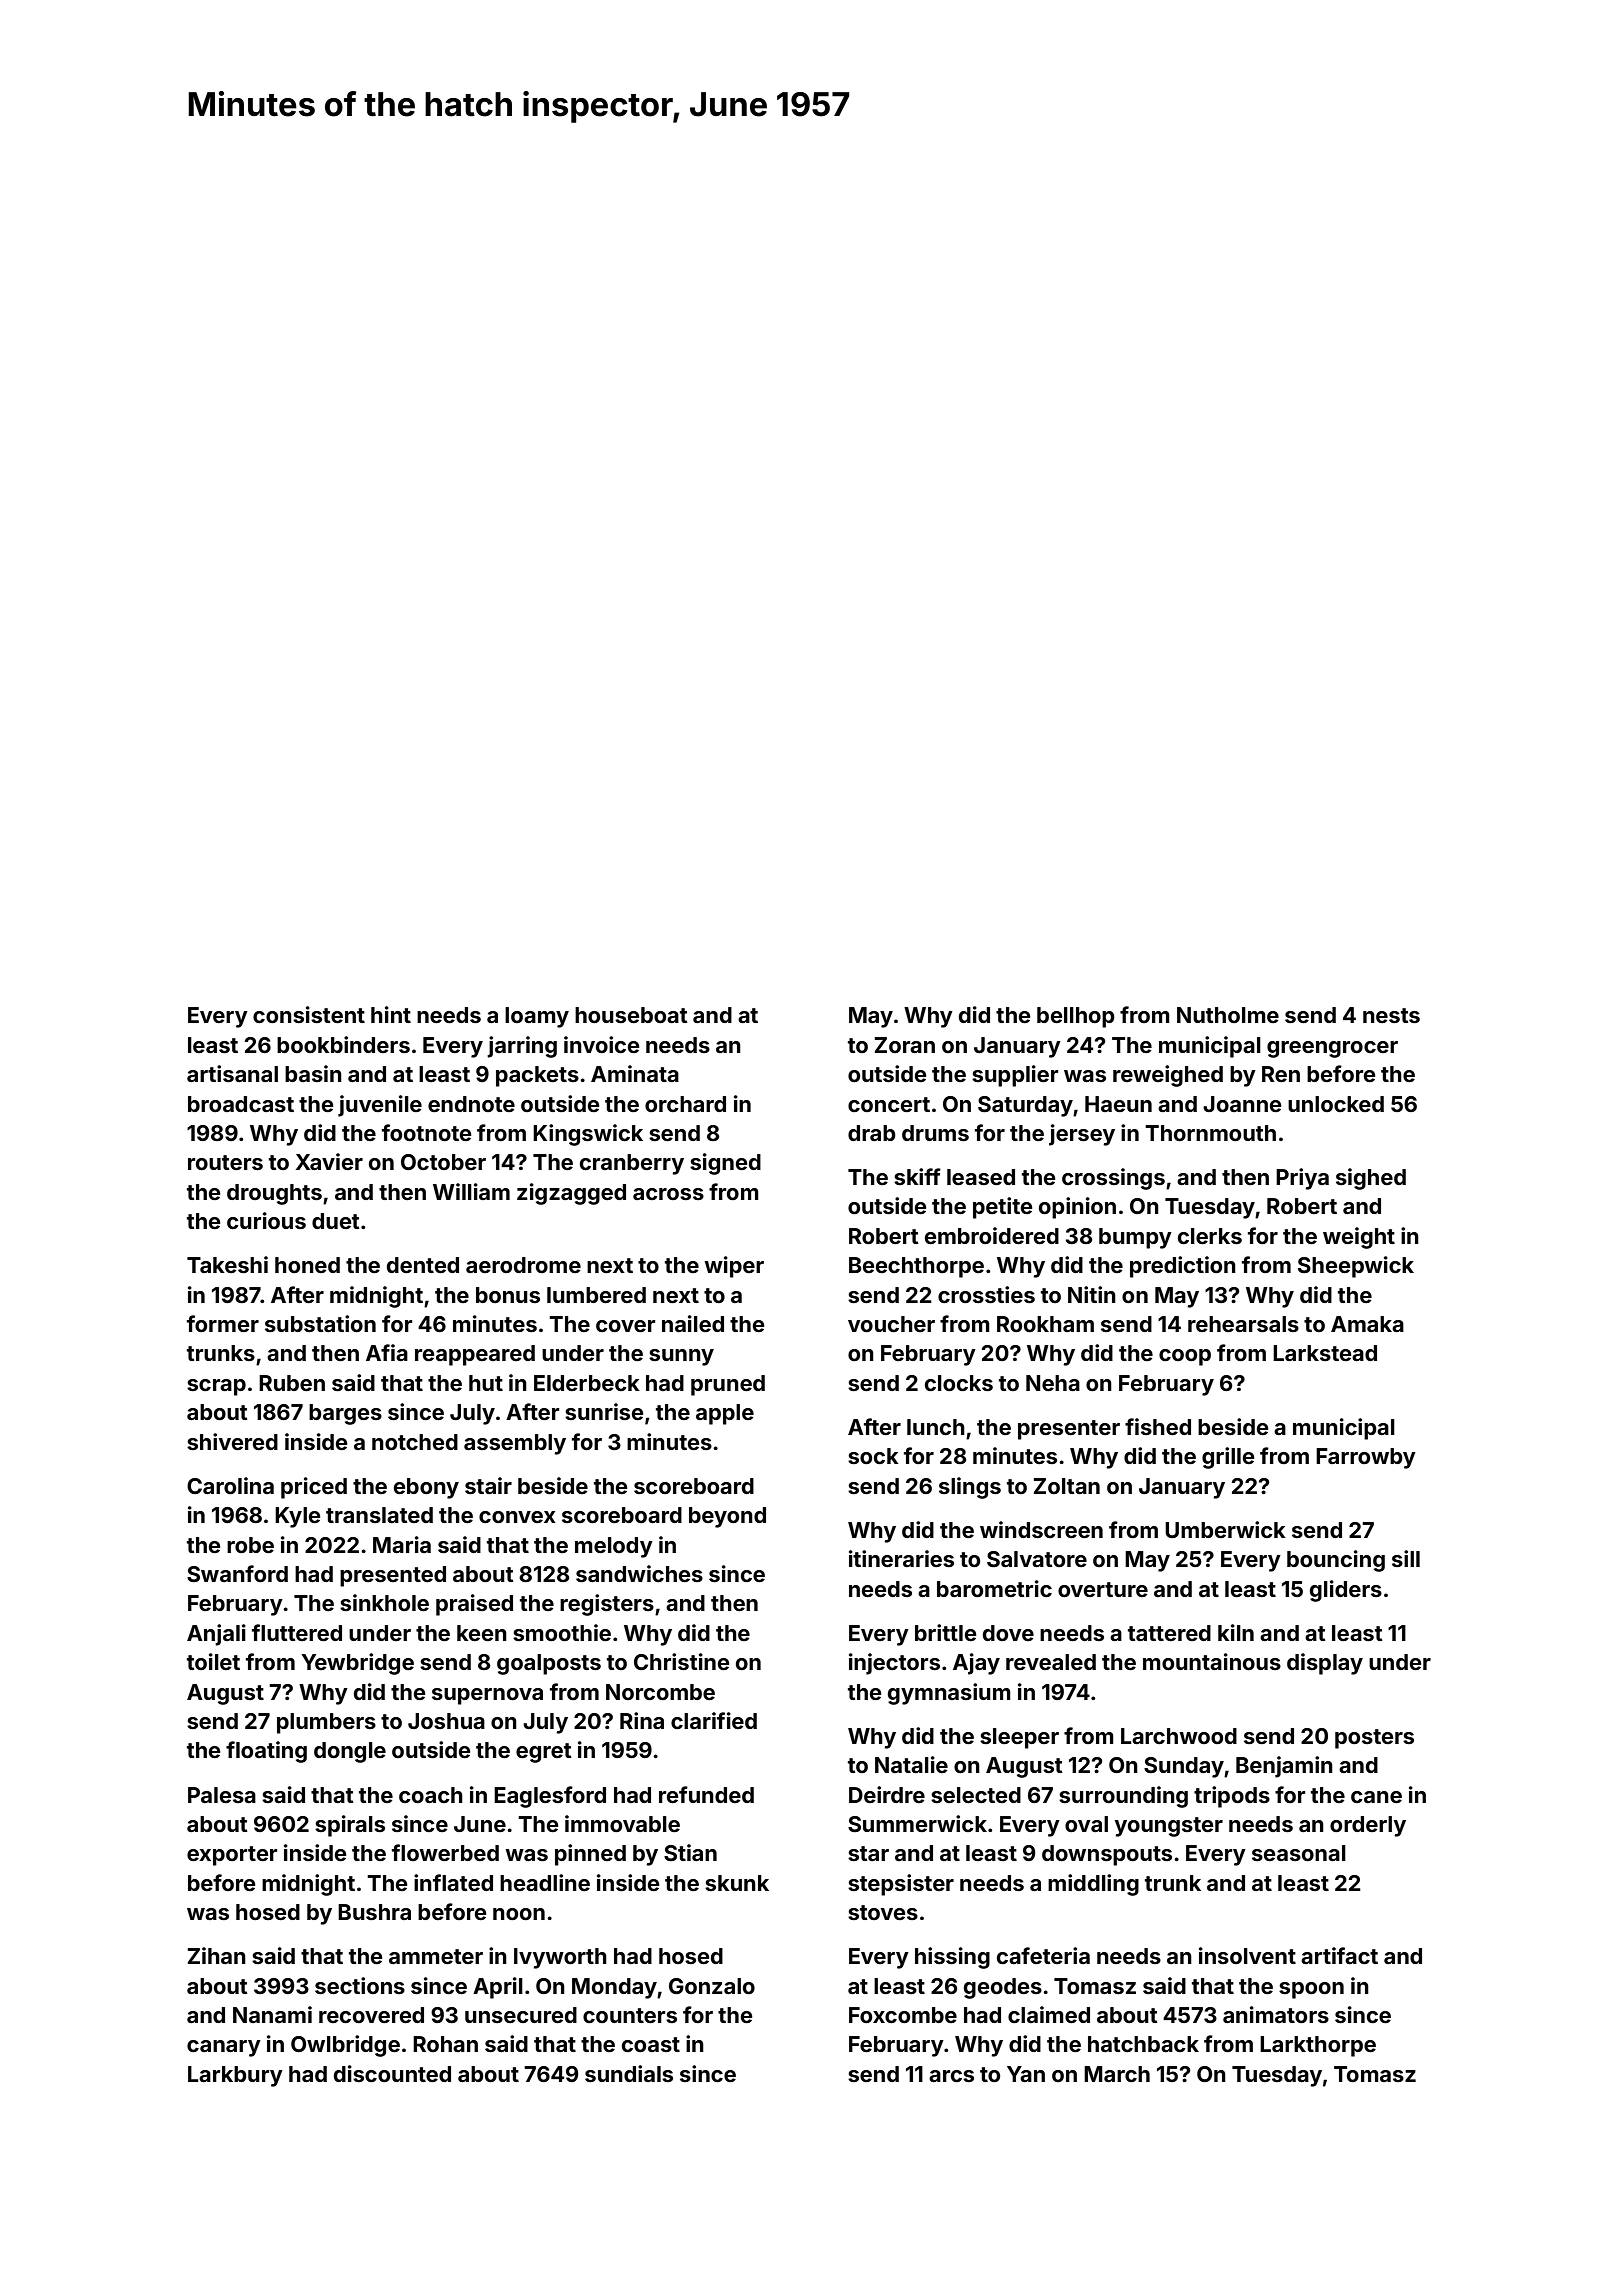 This screenshot has height=2292, width=1620. Describe the element at coordinates (1243, 1324) in the screenshot. I see `rehearsals` at that location.
